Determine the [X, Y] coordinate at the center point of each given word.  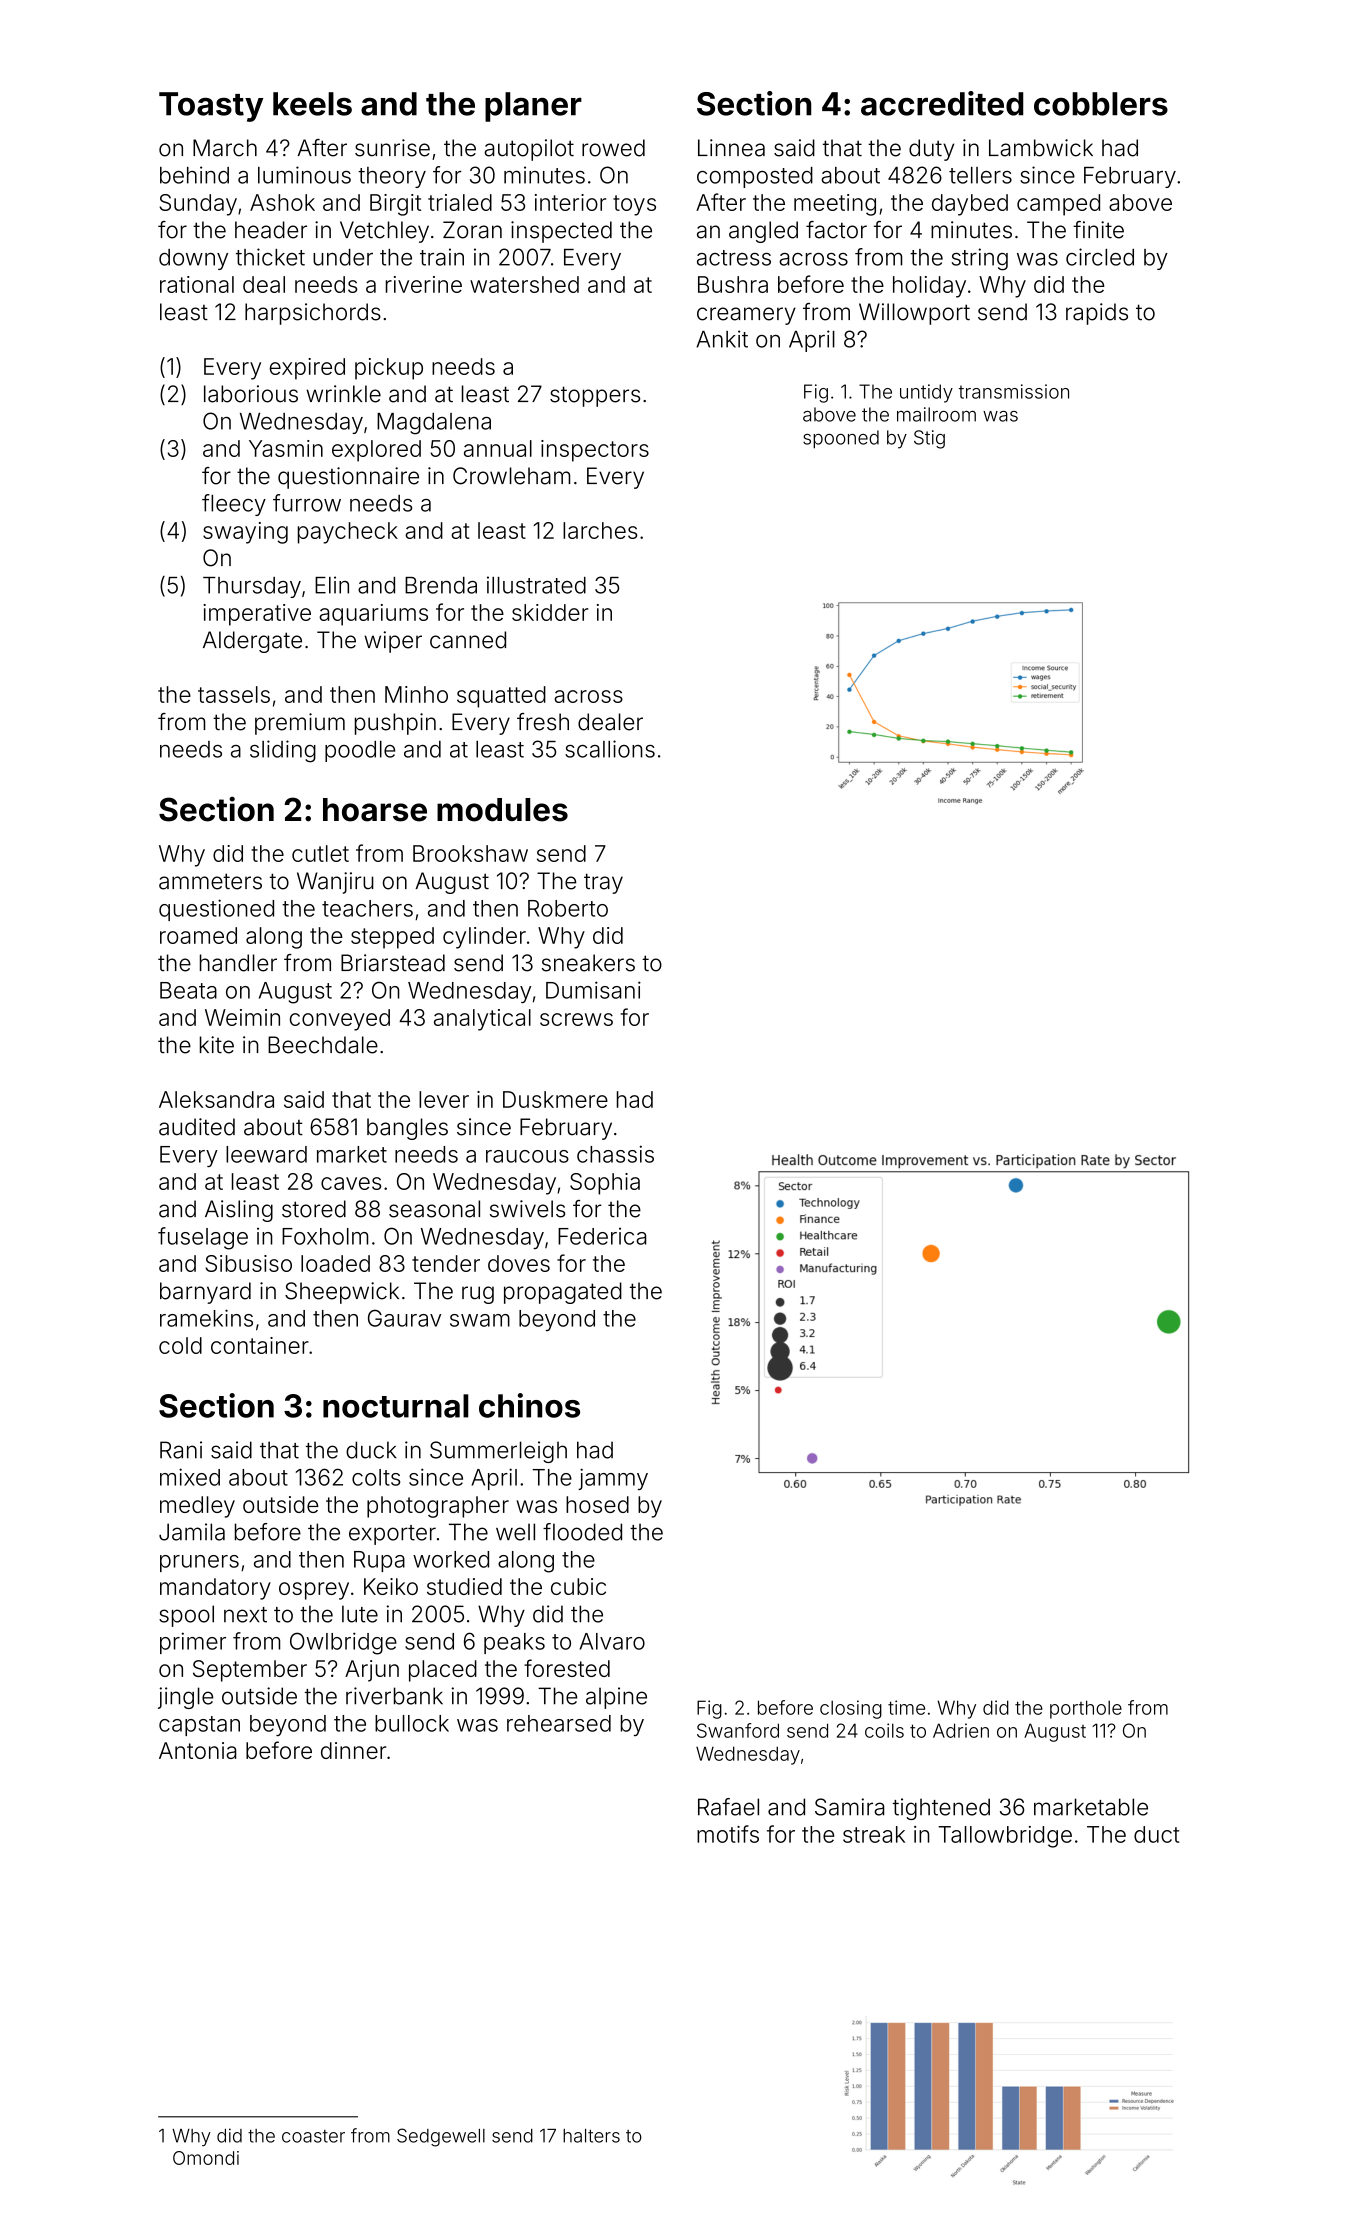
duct [1157, 1834]
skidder [550, 612]
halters [591, 2136]
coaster [313, 2136]
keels [312, 104]
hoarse [375, 810]
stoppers [595, 396]
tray [603, 883]
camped [1058, 205]
